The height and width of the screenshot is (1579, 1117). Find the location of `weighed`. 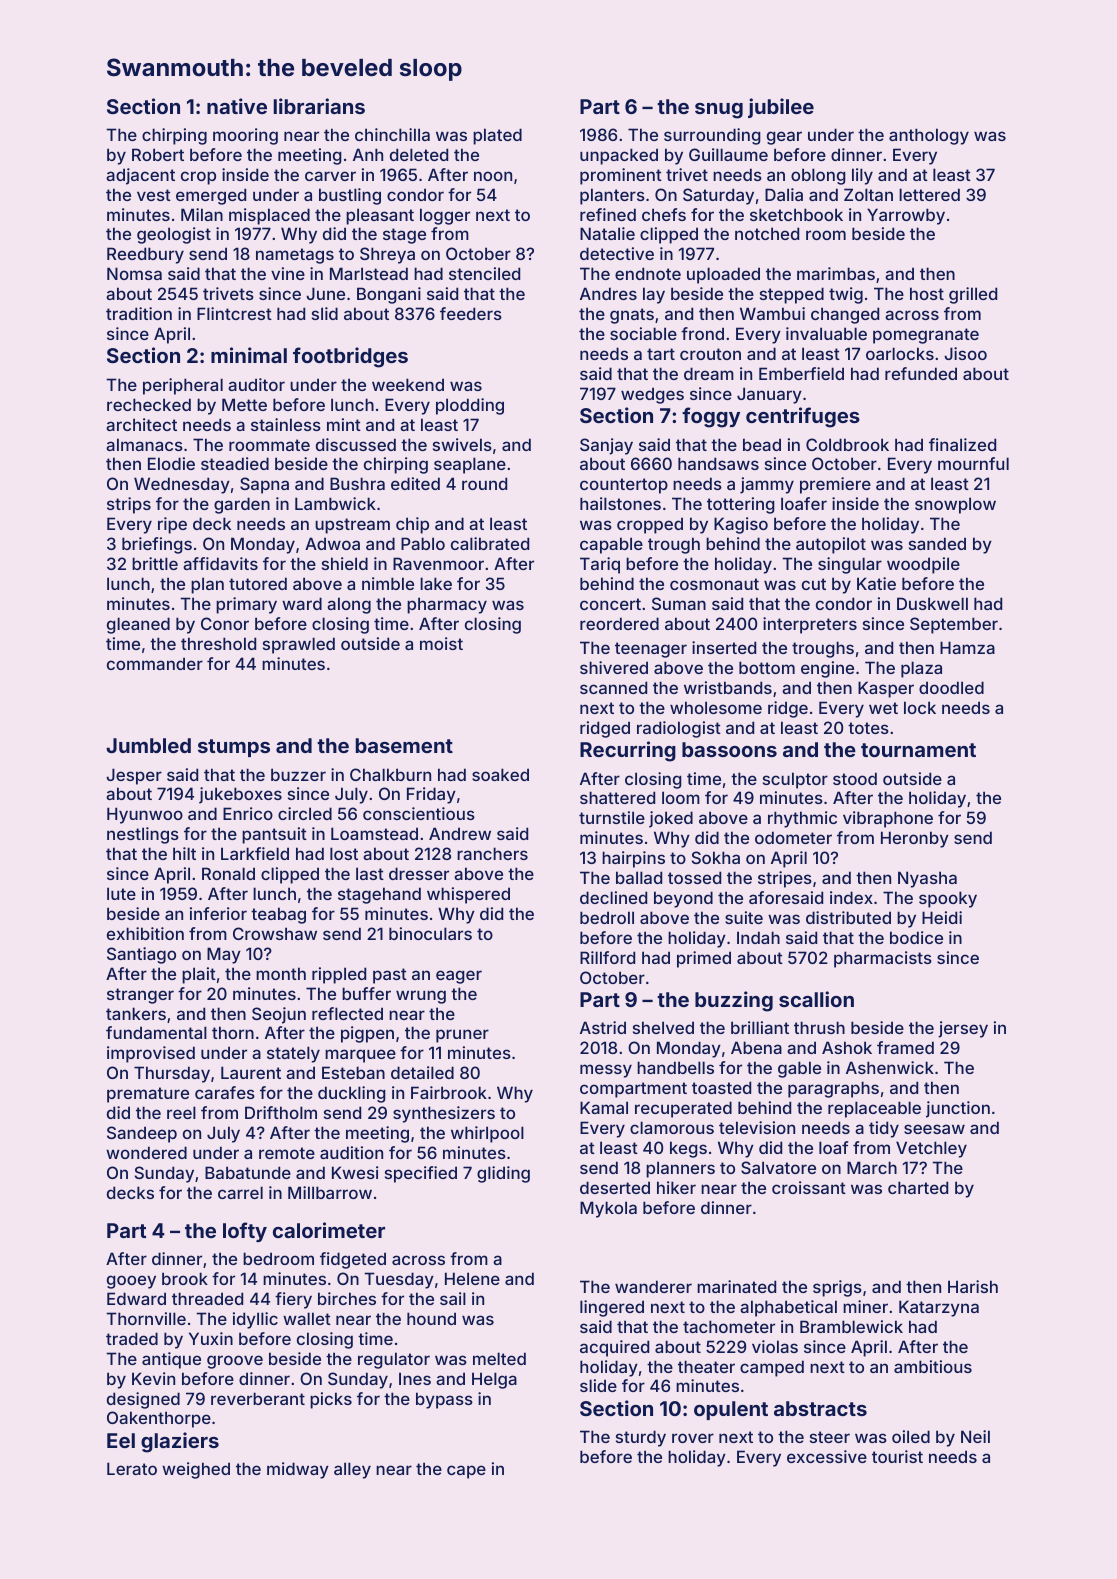

weighed is located at coordinates (196, 1470).
